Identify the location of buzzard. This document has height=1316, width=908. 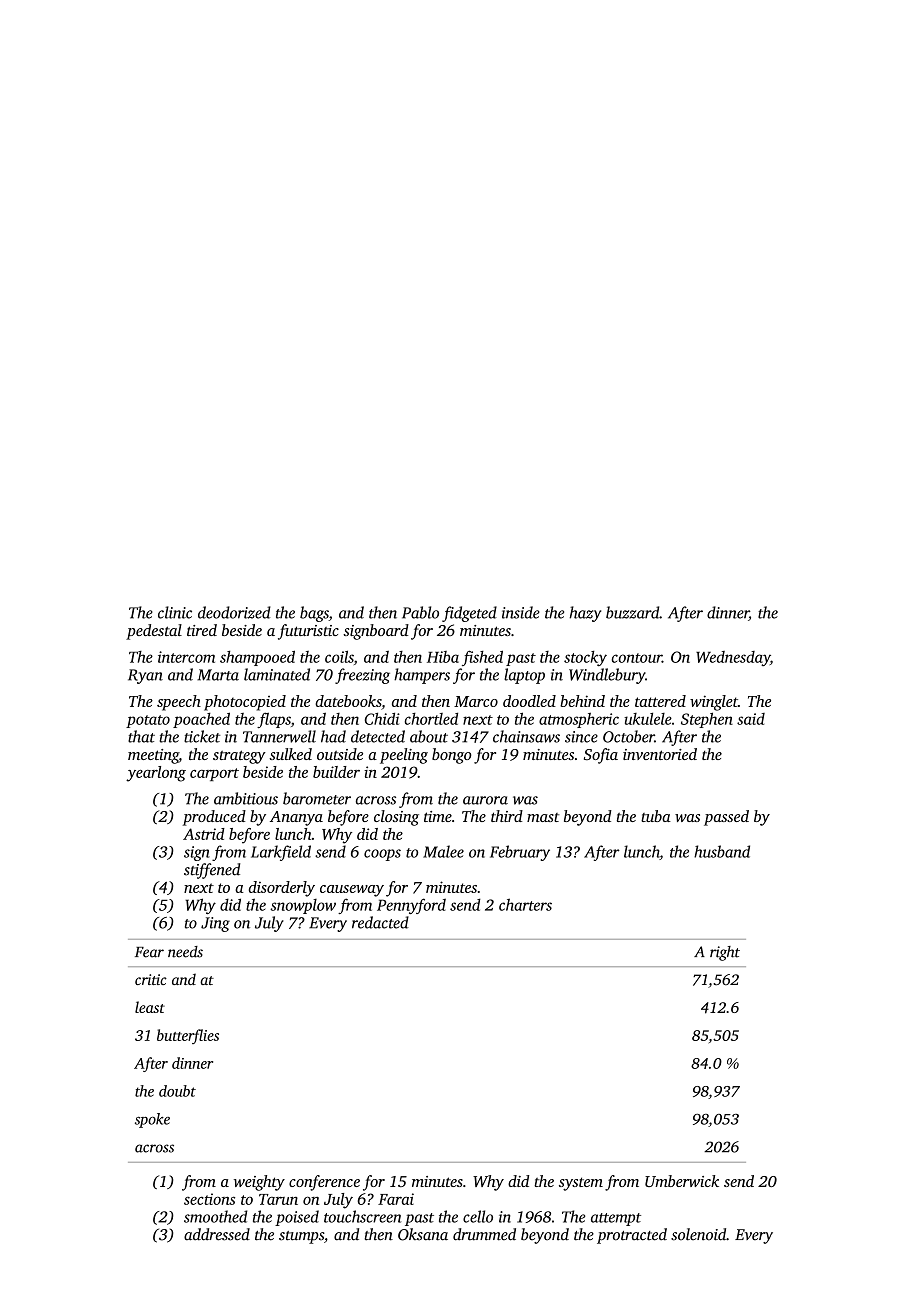
(633, 612).
